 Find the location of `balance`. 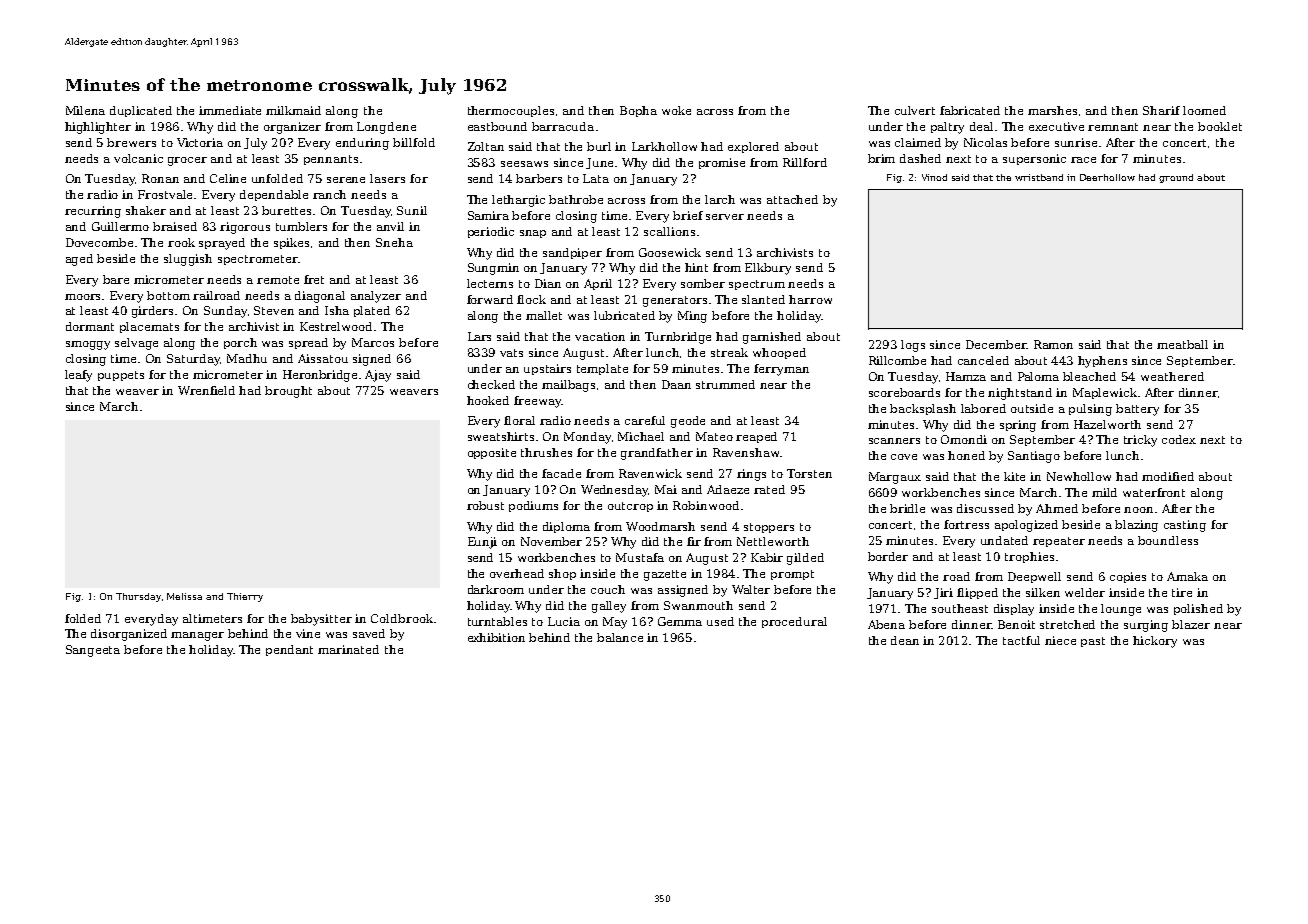

balance is located at coordinates (620, 637).
